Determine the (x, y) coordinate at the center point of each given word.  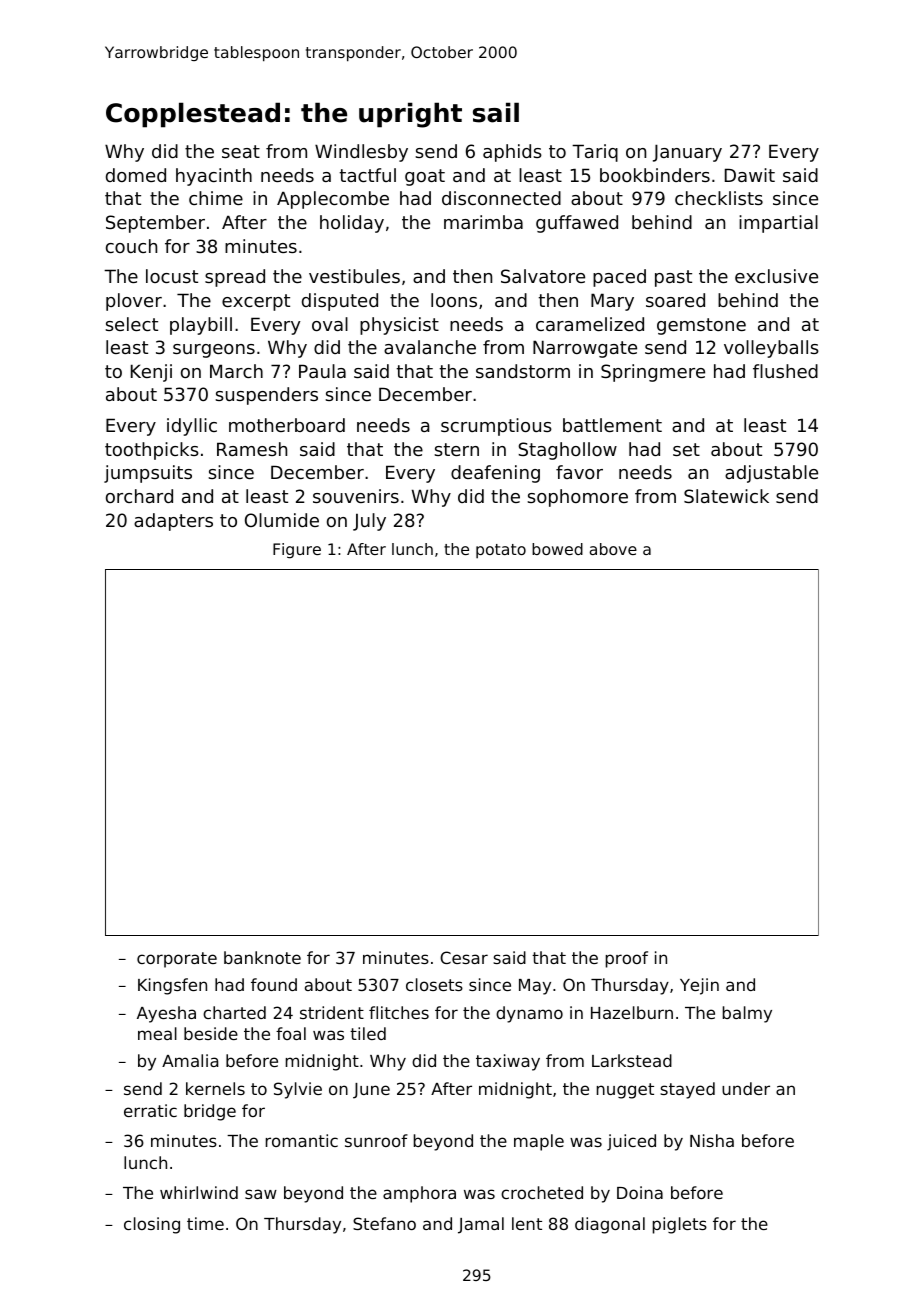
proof (627, 959)
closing (152, 1225)
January (687, 153)
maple (539, 1142)
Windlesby (361, 153)
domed (136, 175)
